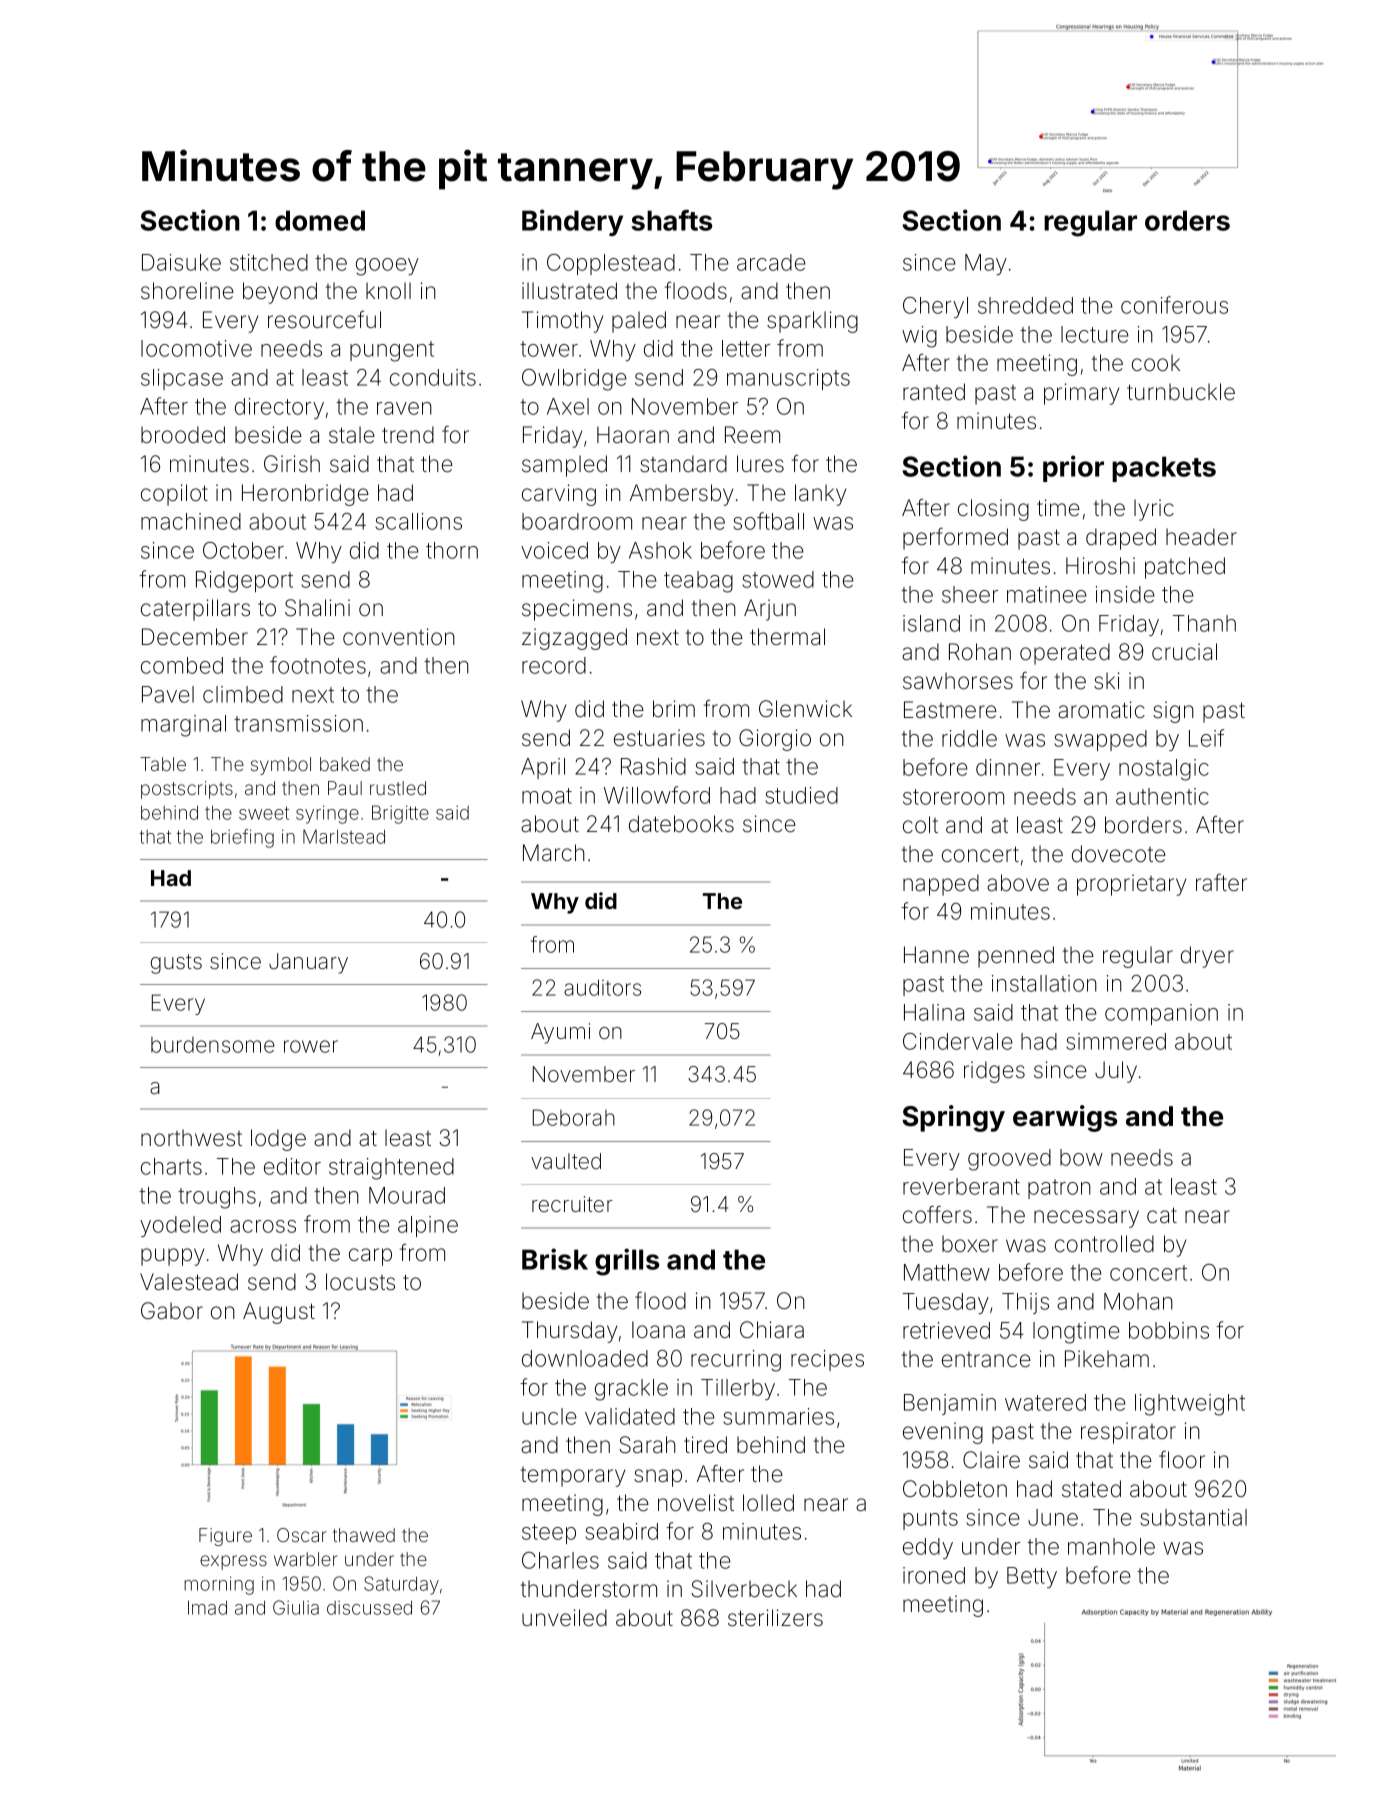  What do you see at coordinates (812, 322) in the image?
I see `sparkling` at bounding box center [812, 322].
